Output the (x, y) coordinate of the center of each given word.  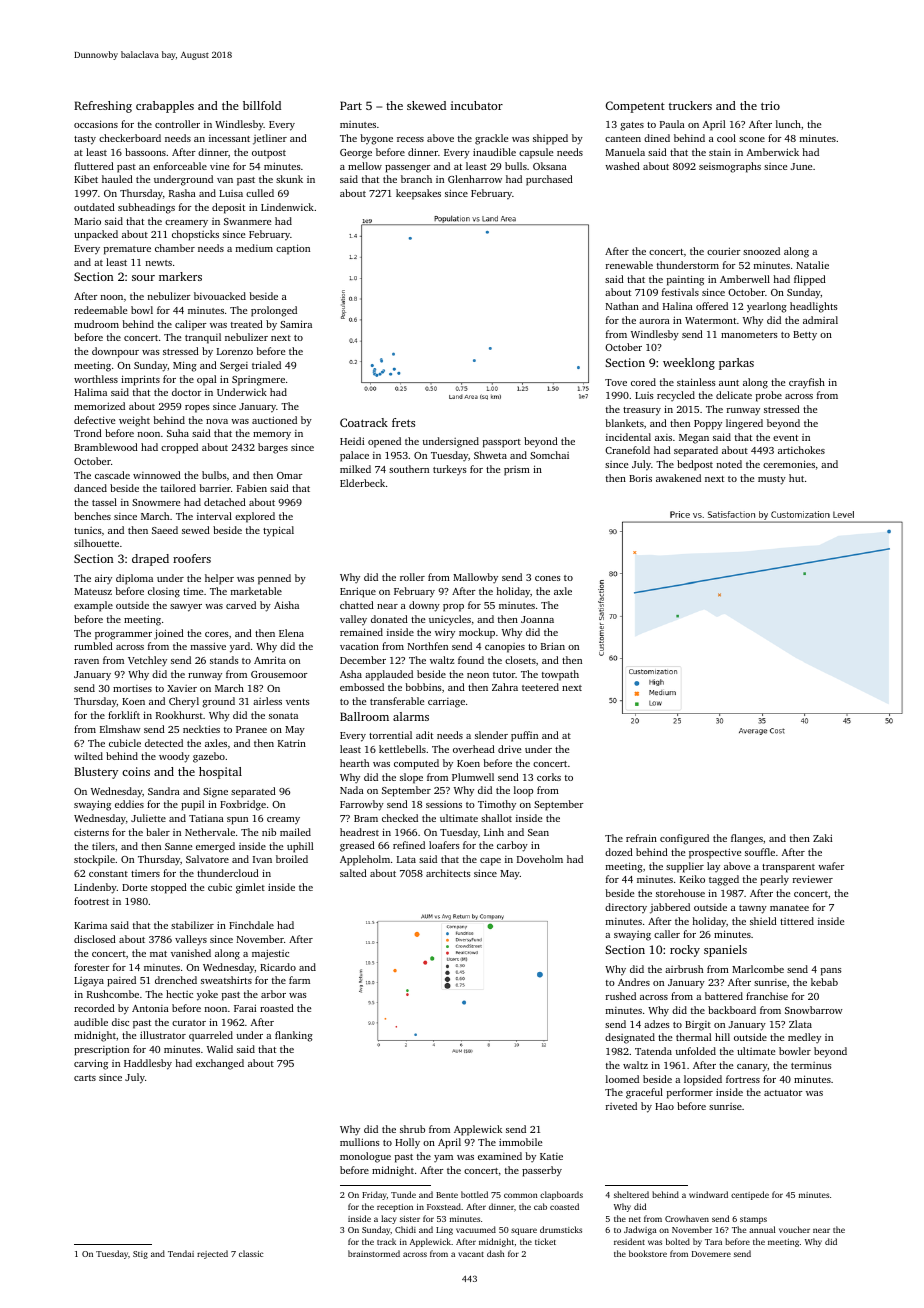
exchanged (220, 1064)
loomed (622, 1079)
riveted (621, 1106)
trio (770, 105)
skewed (426, 105)
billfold (262, 105)
